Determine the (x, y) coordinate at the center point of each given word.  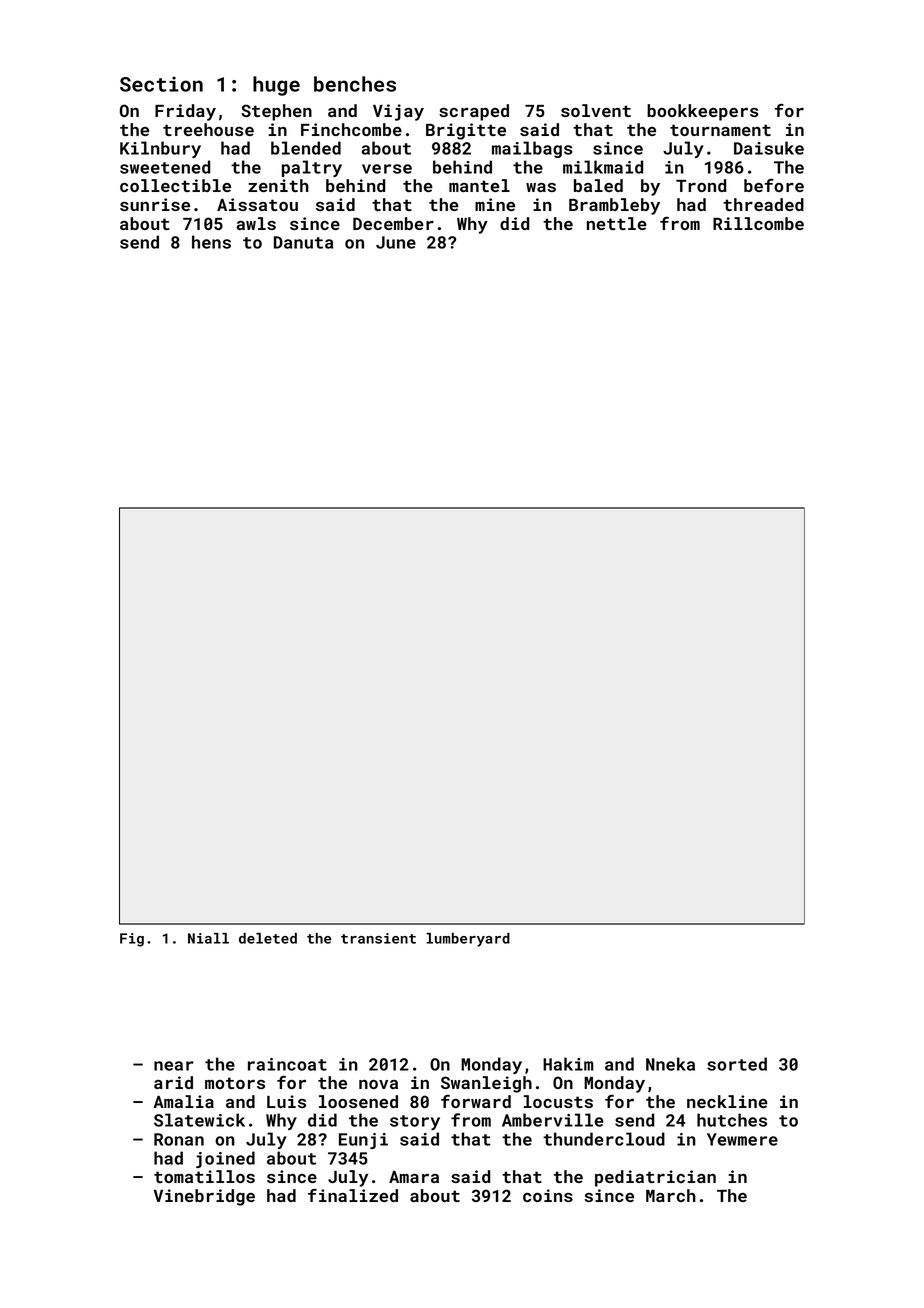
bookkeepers (703, 112)
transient (378, 938)
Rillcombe (758, 223)
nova (378, 1084)
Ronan (179, 1139)
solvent (596, 110)
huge (276, 86)
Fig (132, 940)
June (396, 242)
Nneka (670, 1064)
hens (211, 242)
